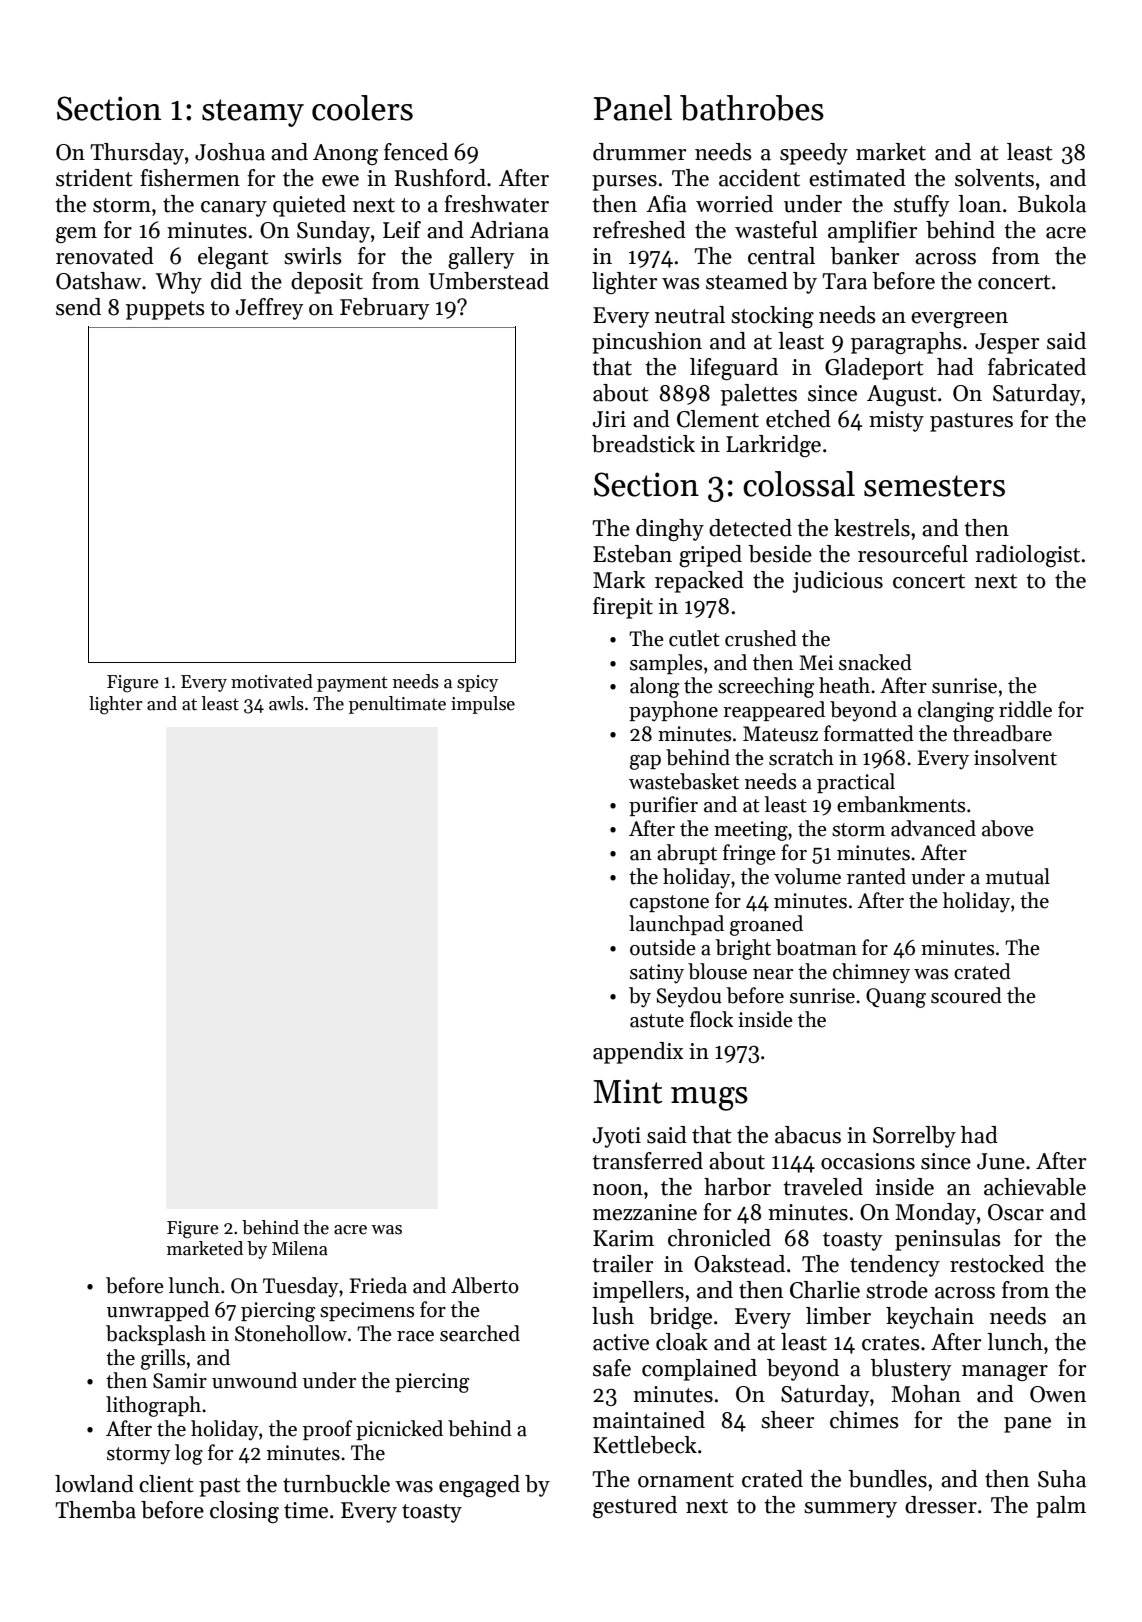  What do you see at coordinates (137, 154) in the document?
I see `Thursday` at bounding box center [137, 154].
